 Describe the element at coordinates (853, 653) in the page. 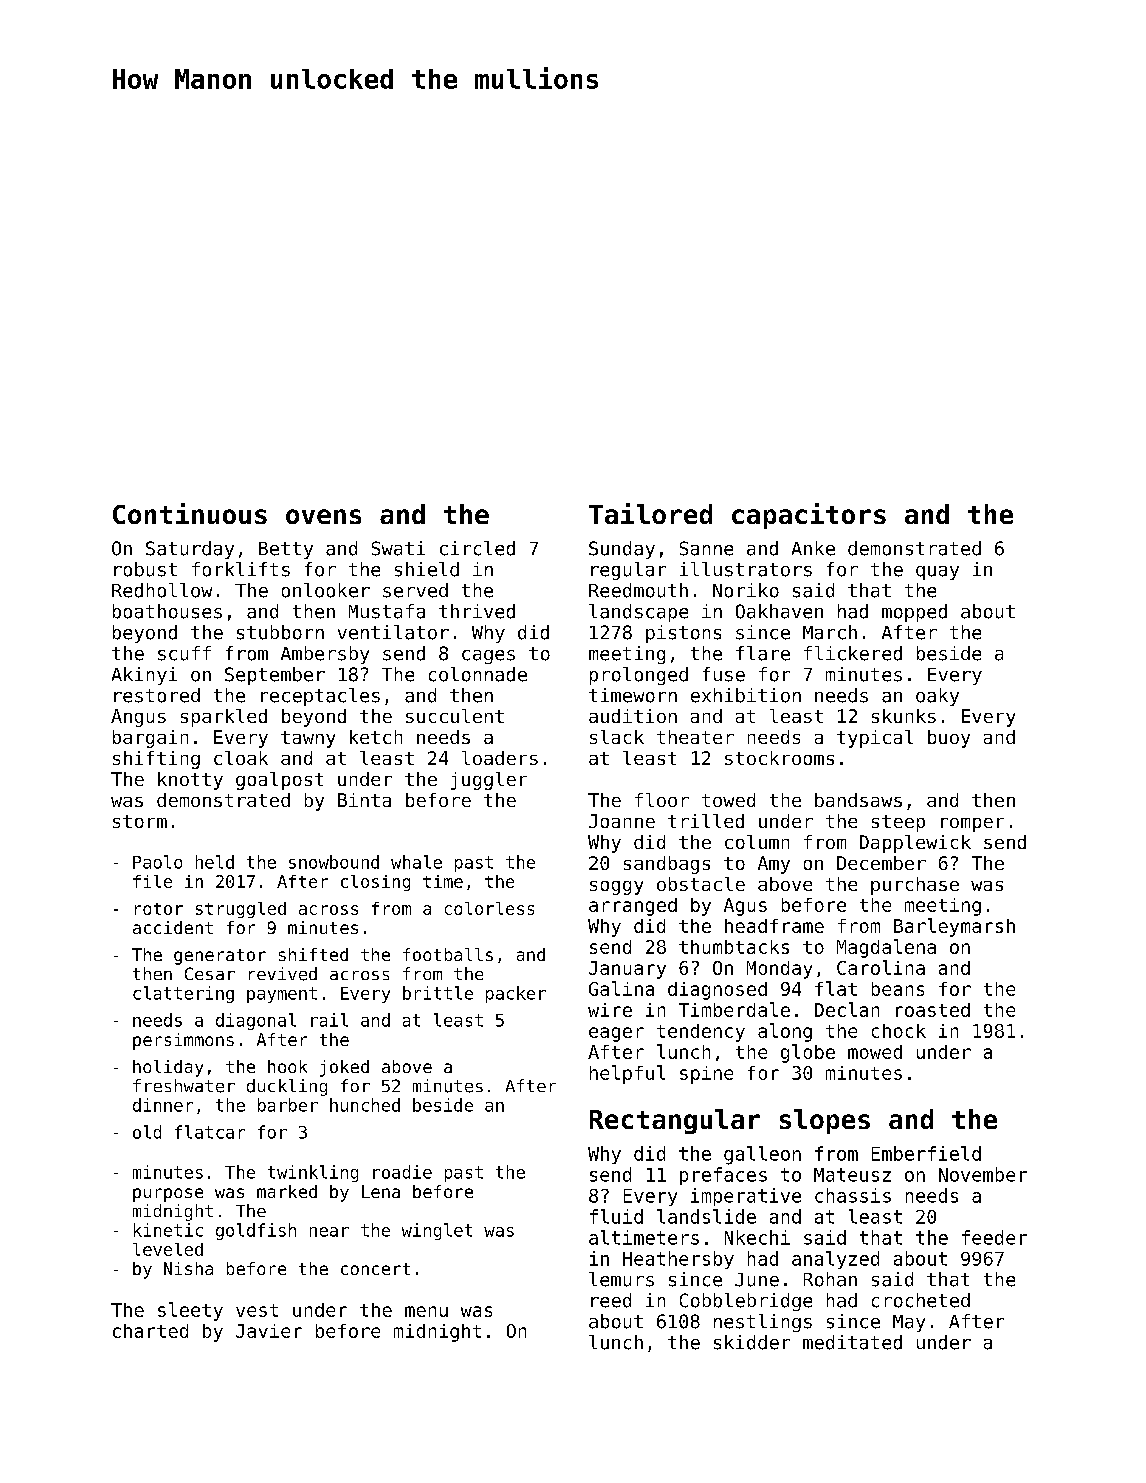

I see `flickered` at that location.
